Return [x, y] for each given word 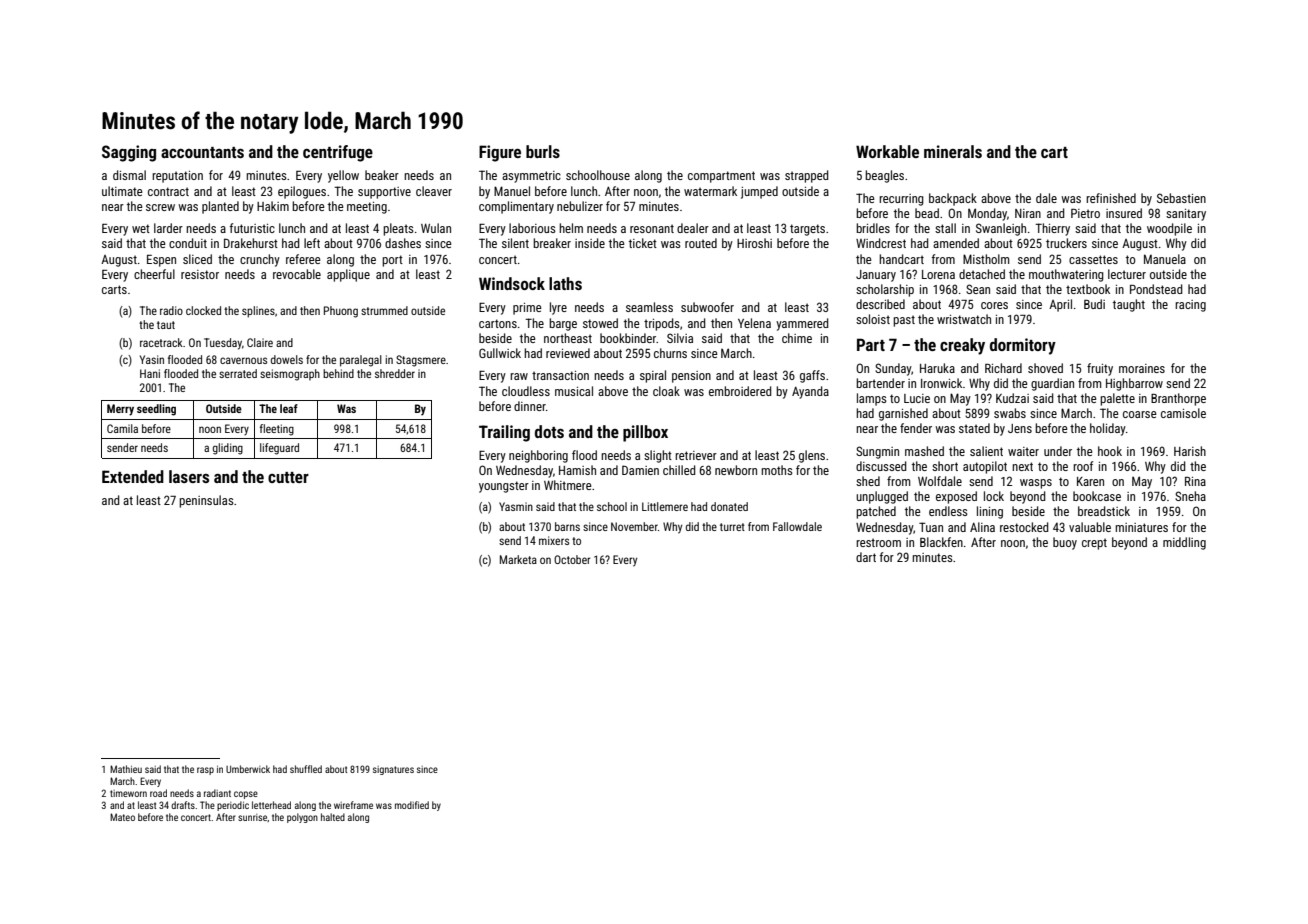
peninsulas [206, 501]
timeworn [128, 793]
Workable [887, 151]
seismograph [290, 375]
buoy [1065, 543]
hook [1110, 451]
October [572, 559]
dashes [403, 243]
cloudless [526, 391]
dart [866, 557]
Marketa [518, 559]
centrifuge [338, 153]
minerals [953, 151]
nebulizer [580, 206]
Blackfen [941, 542]
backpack [953, 199]
